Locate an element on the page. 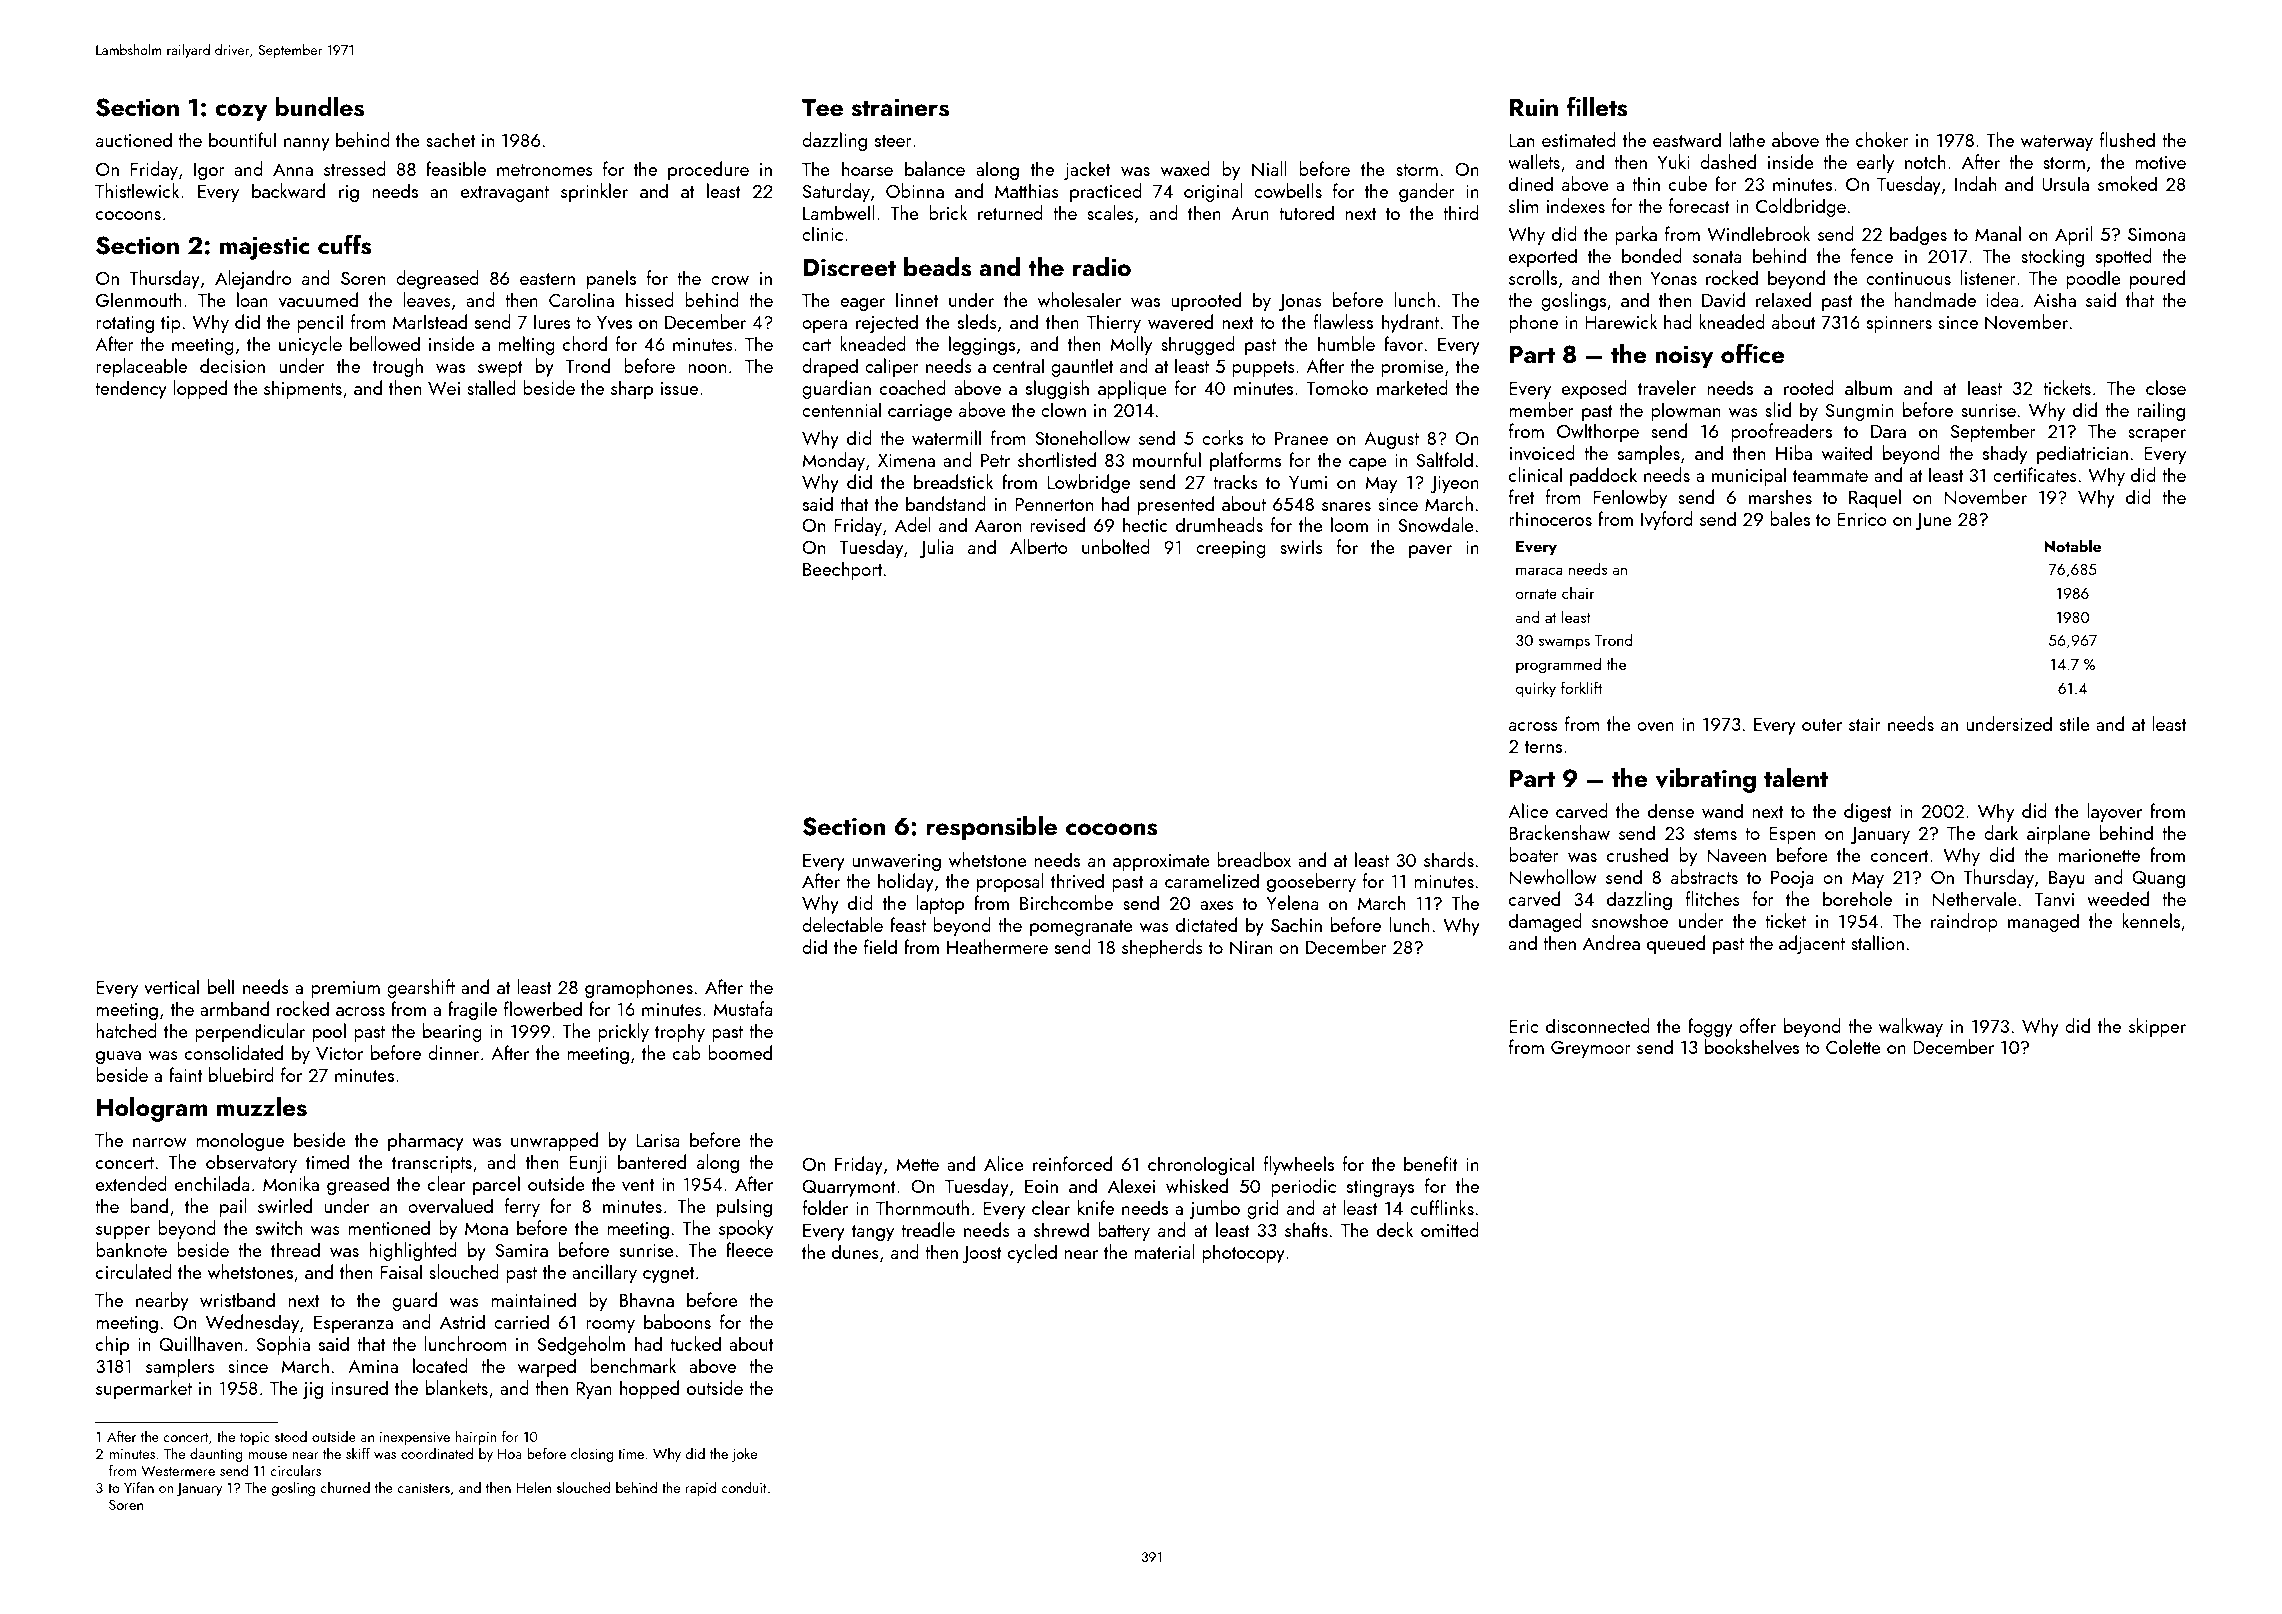  early is located at coordinates (1875, 163).
